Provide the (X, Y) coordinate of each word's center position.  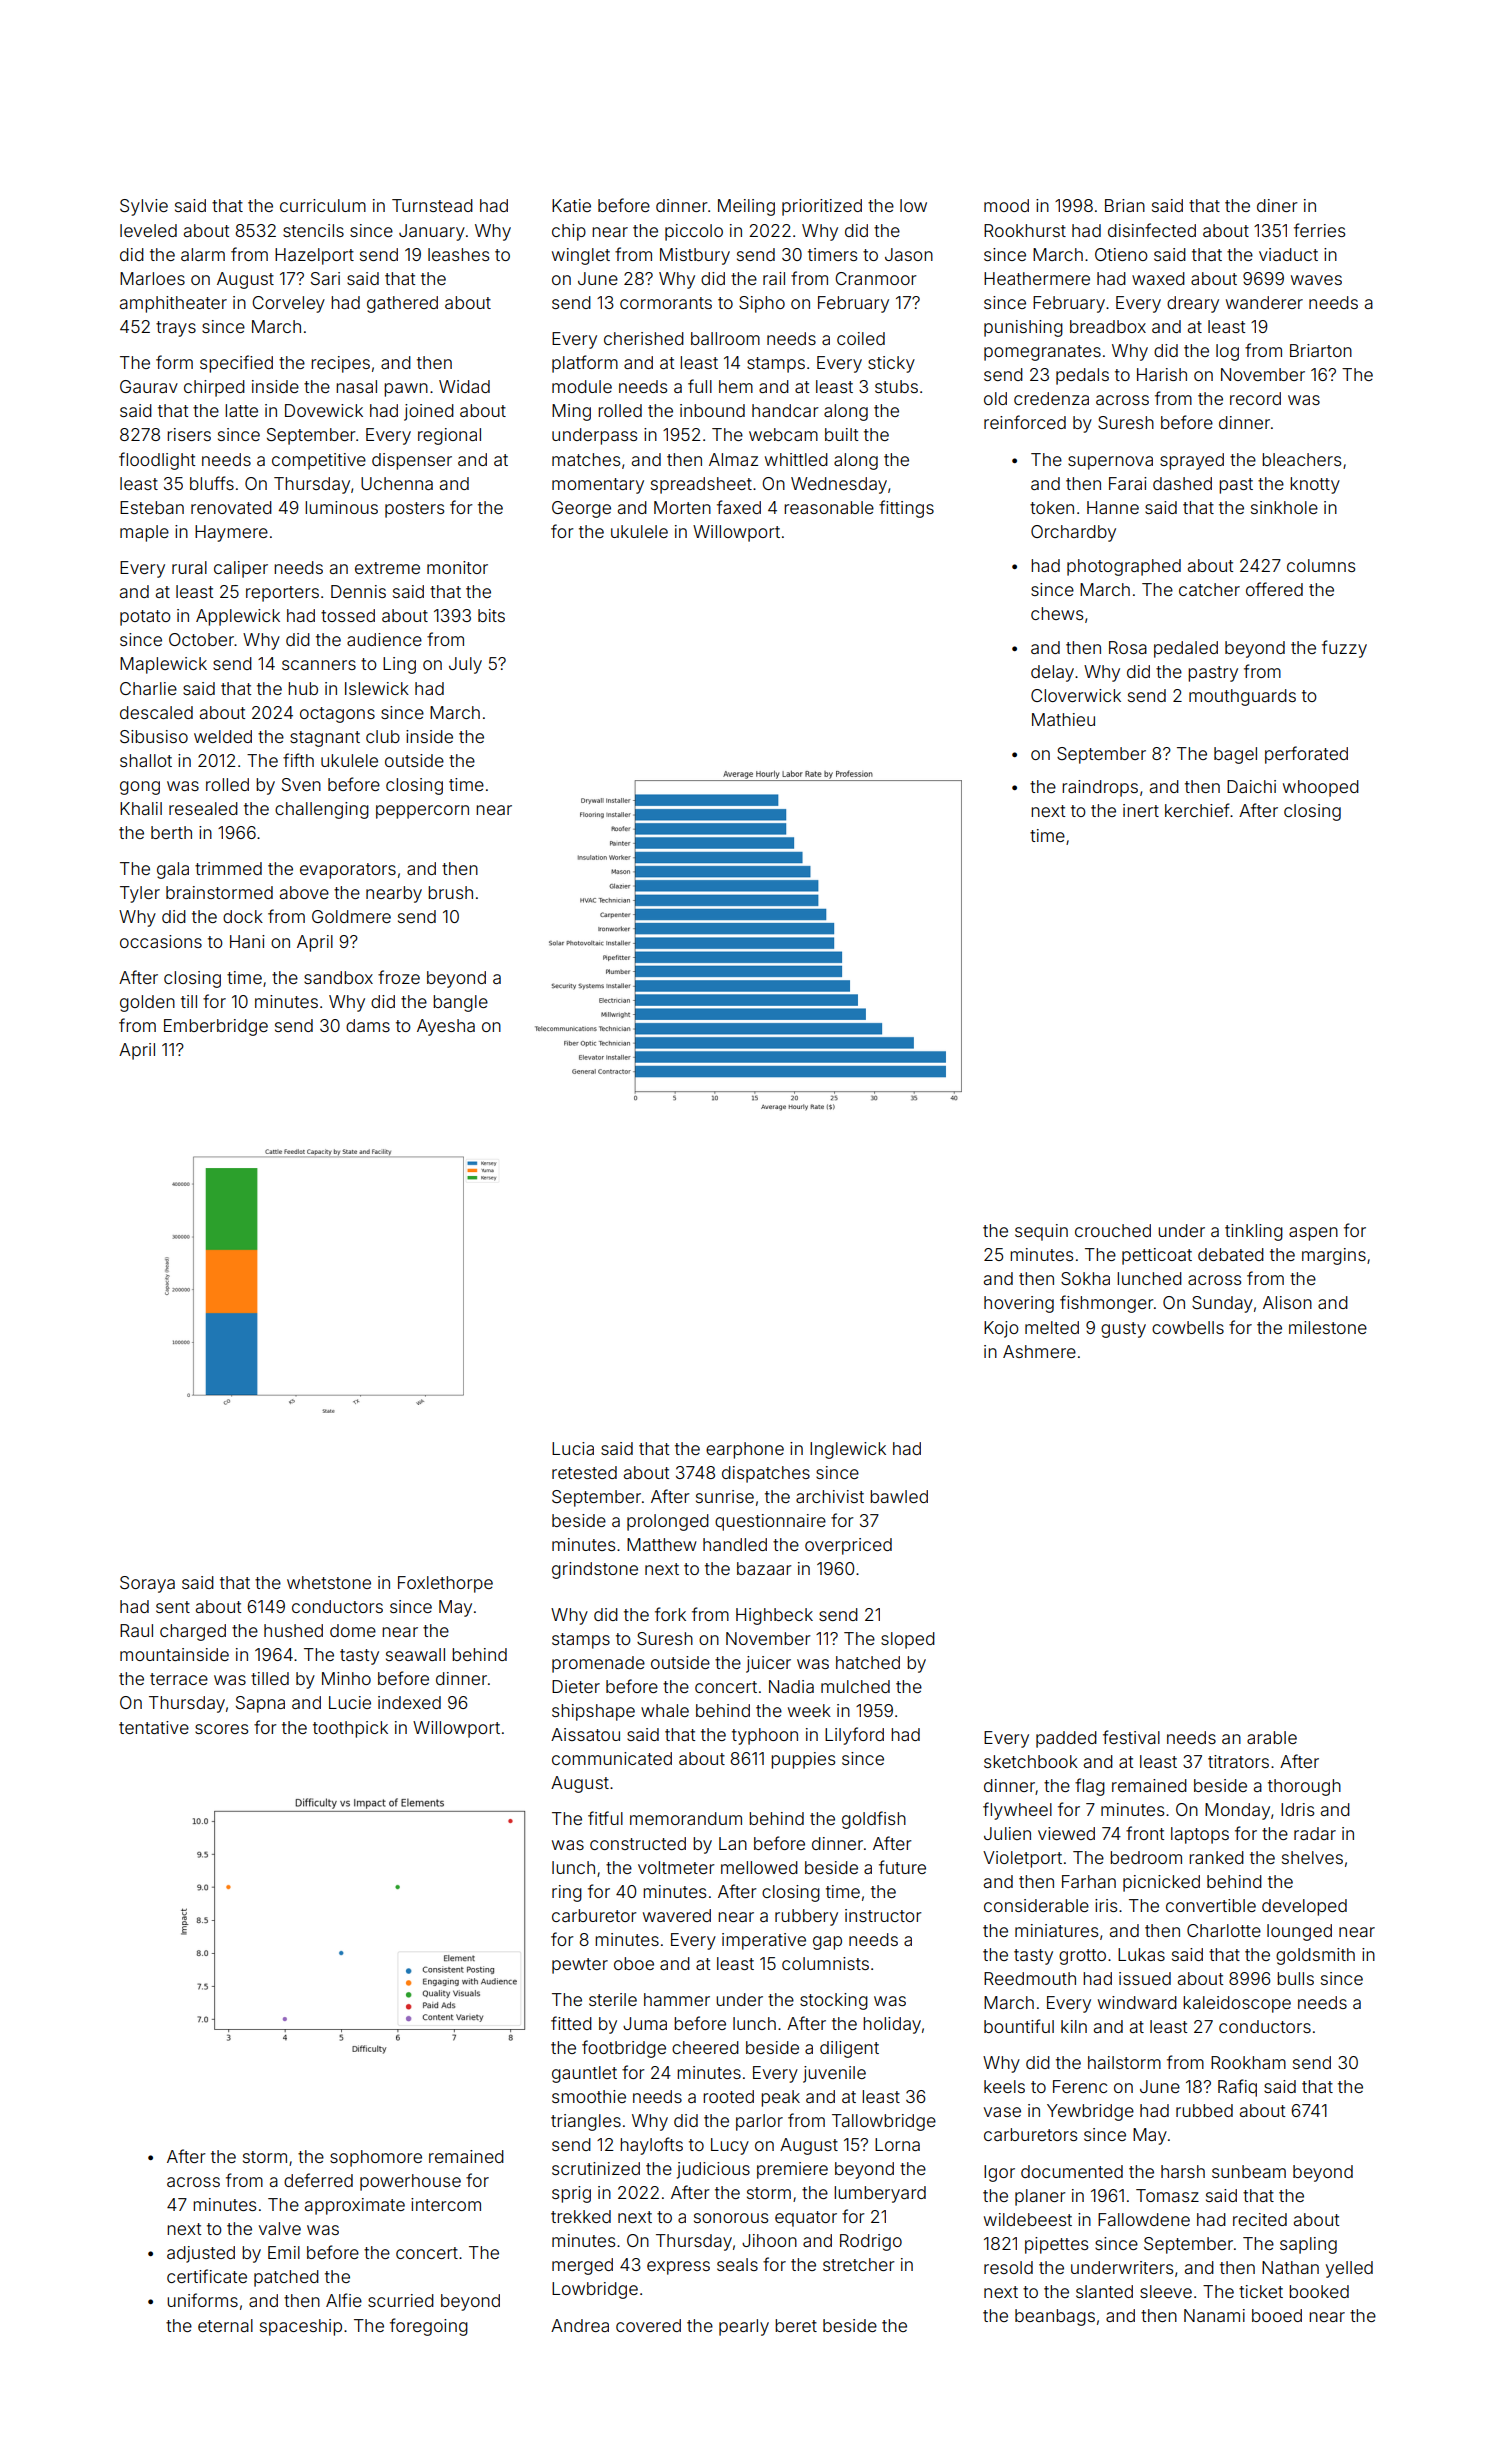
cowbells (1188, 1327)
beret (796, 2325)
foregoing (429, 2327)
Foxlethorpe (445, 1584)
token (1052, 507)
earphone (745, 1450)
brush (450, 892)
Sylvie (144, 207)
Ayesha (446, 1027)
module (582, 386)
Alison (1287, 1302)
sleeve (1166, 2291)
